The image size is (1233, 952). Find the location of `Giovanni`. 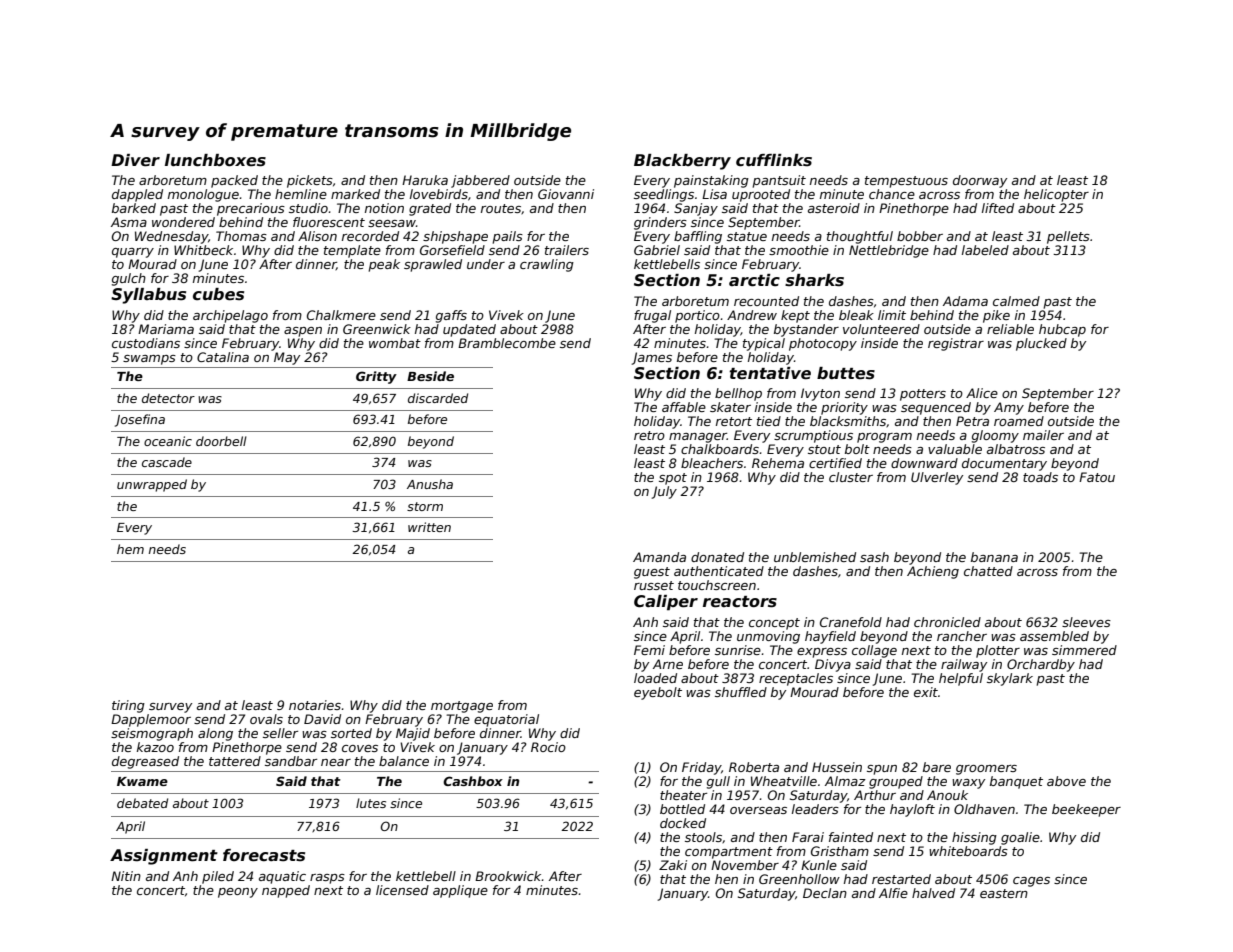

Giovanni is located at coordinates (566, 194).
